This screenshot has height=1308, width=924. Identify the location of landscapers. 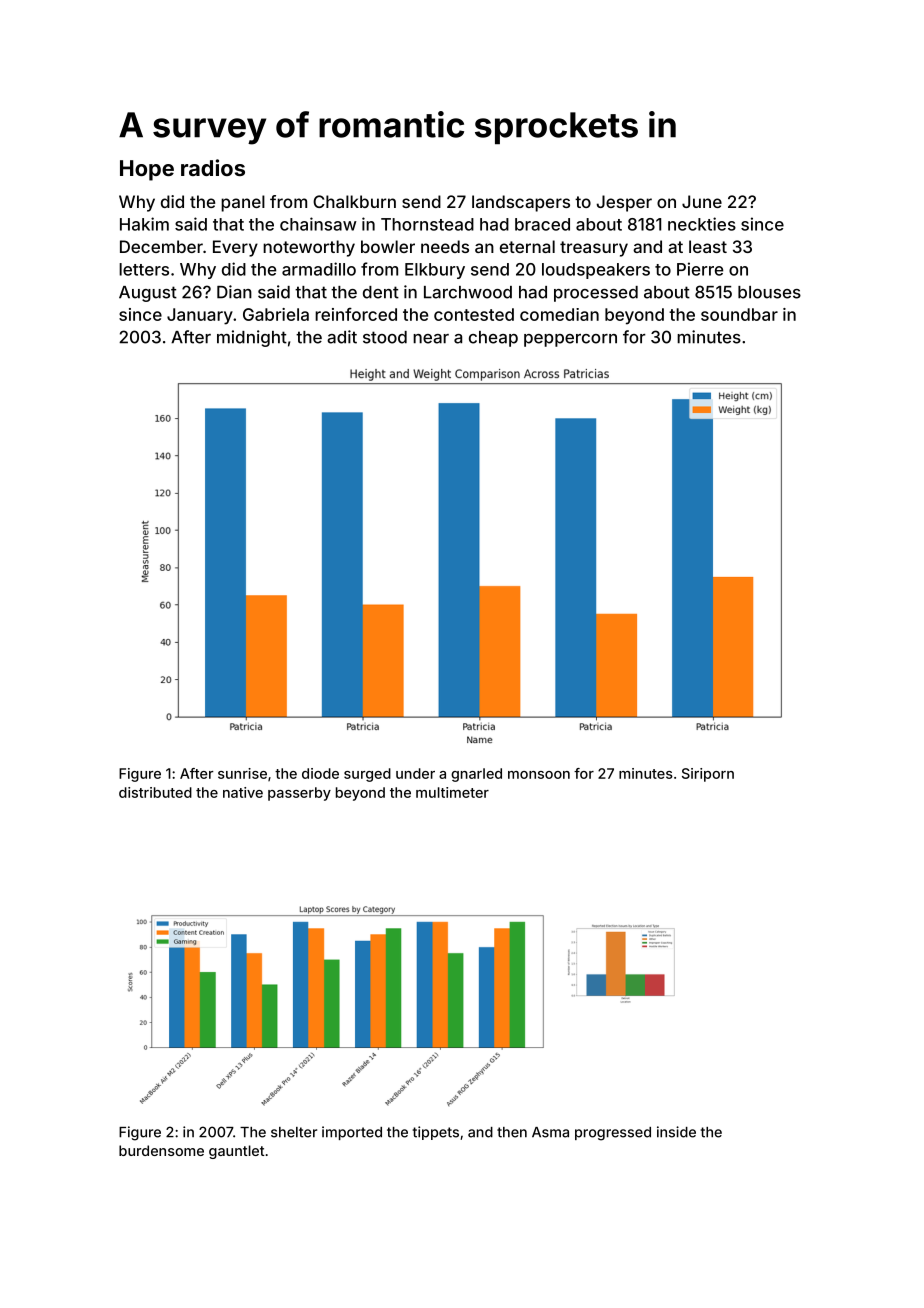
(521, 203).
